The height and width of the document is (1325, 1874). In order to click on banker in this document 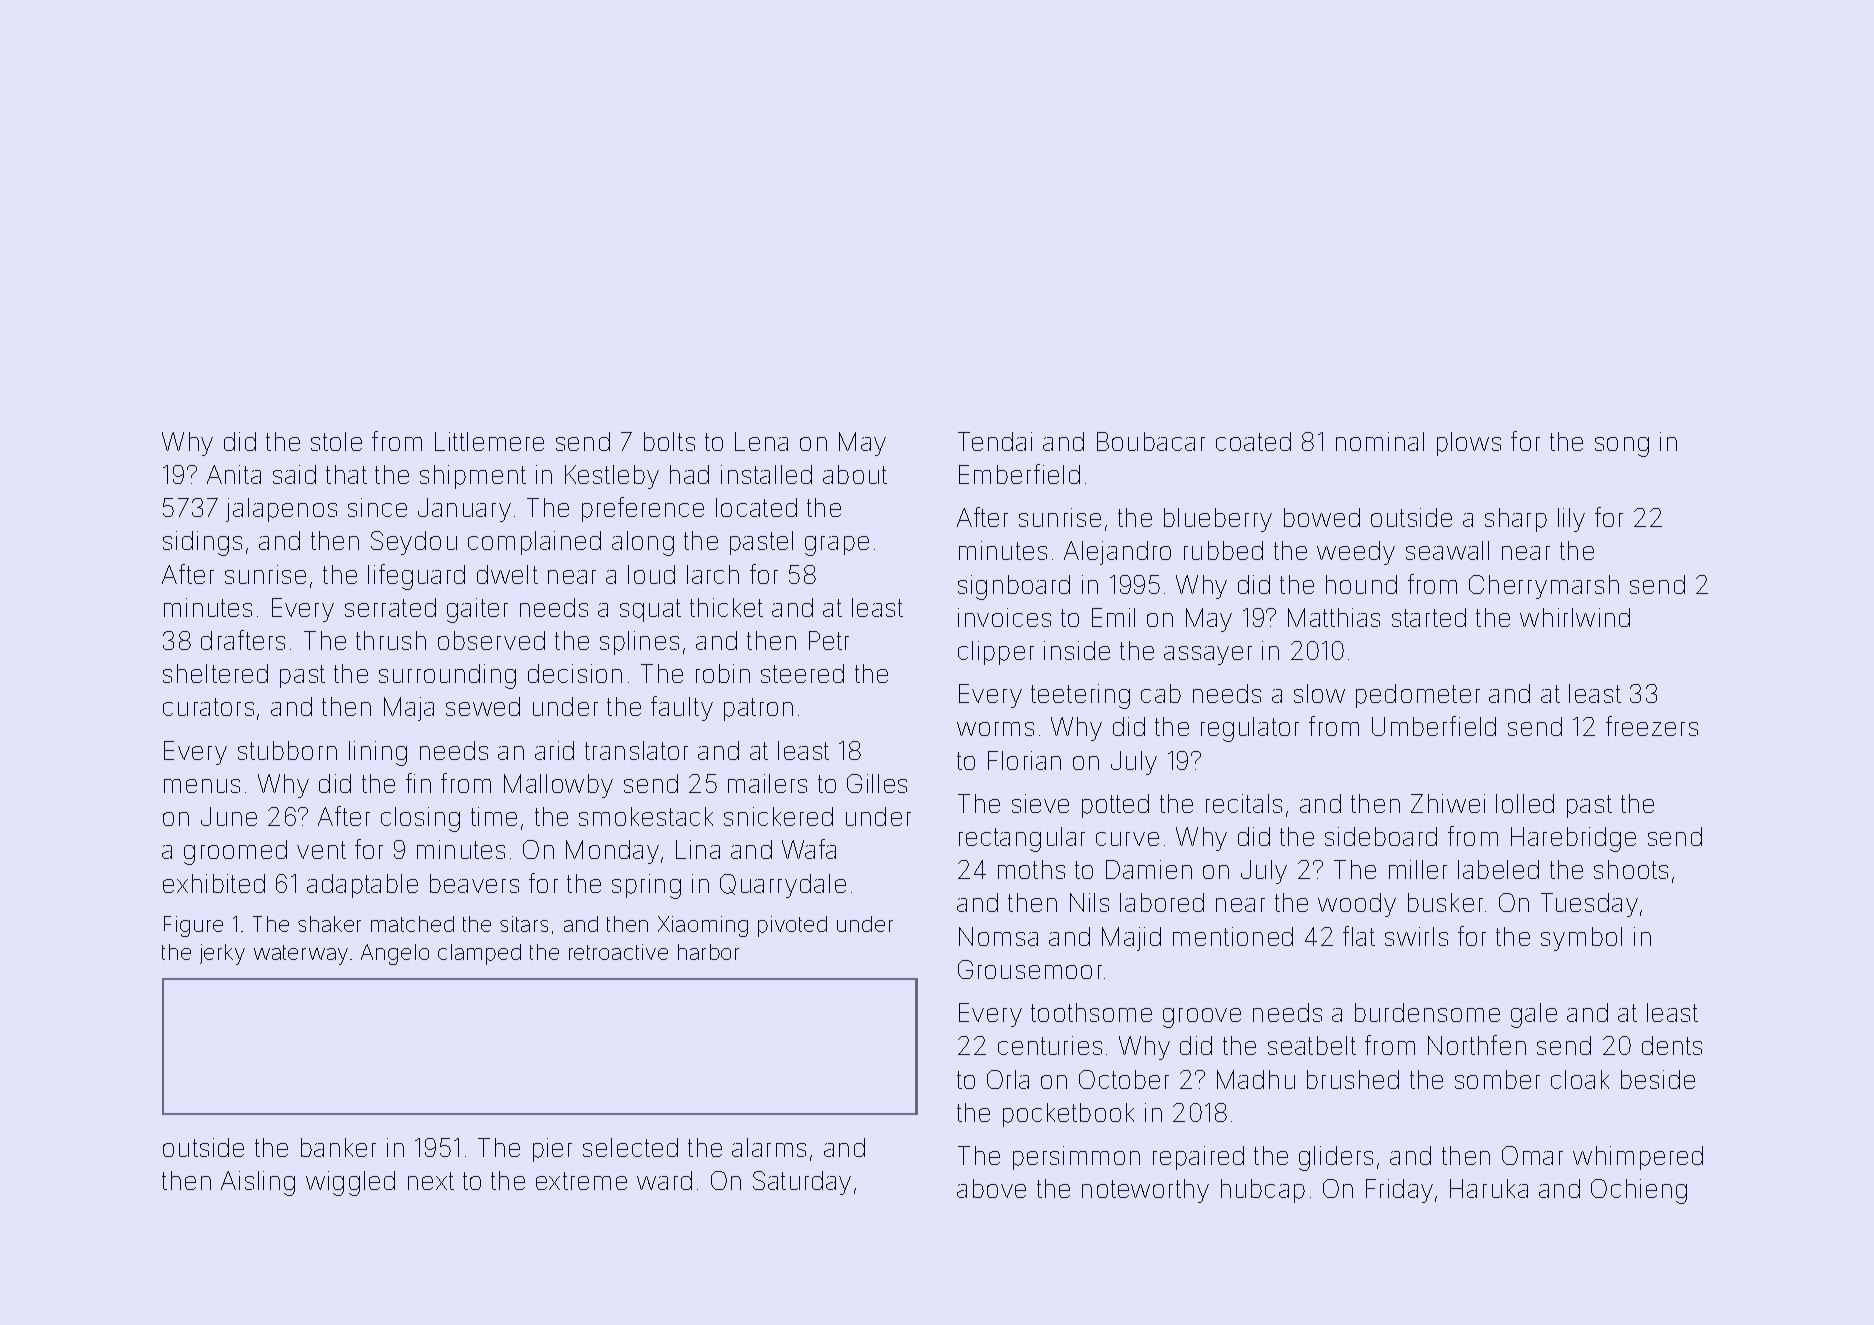, I will do `click(338, 1147)`.
